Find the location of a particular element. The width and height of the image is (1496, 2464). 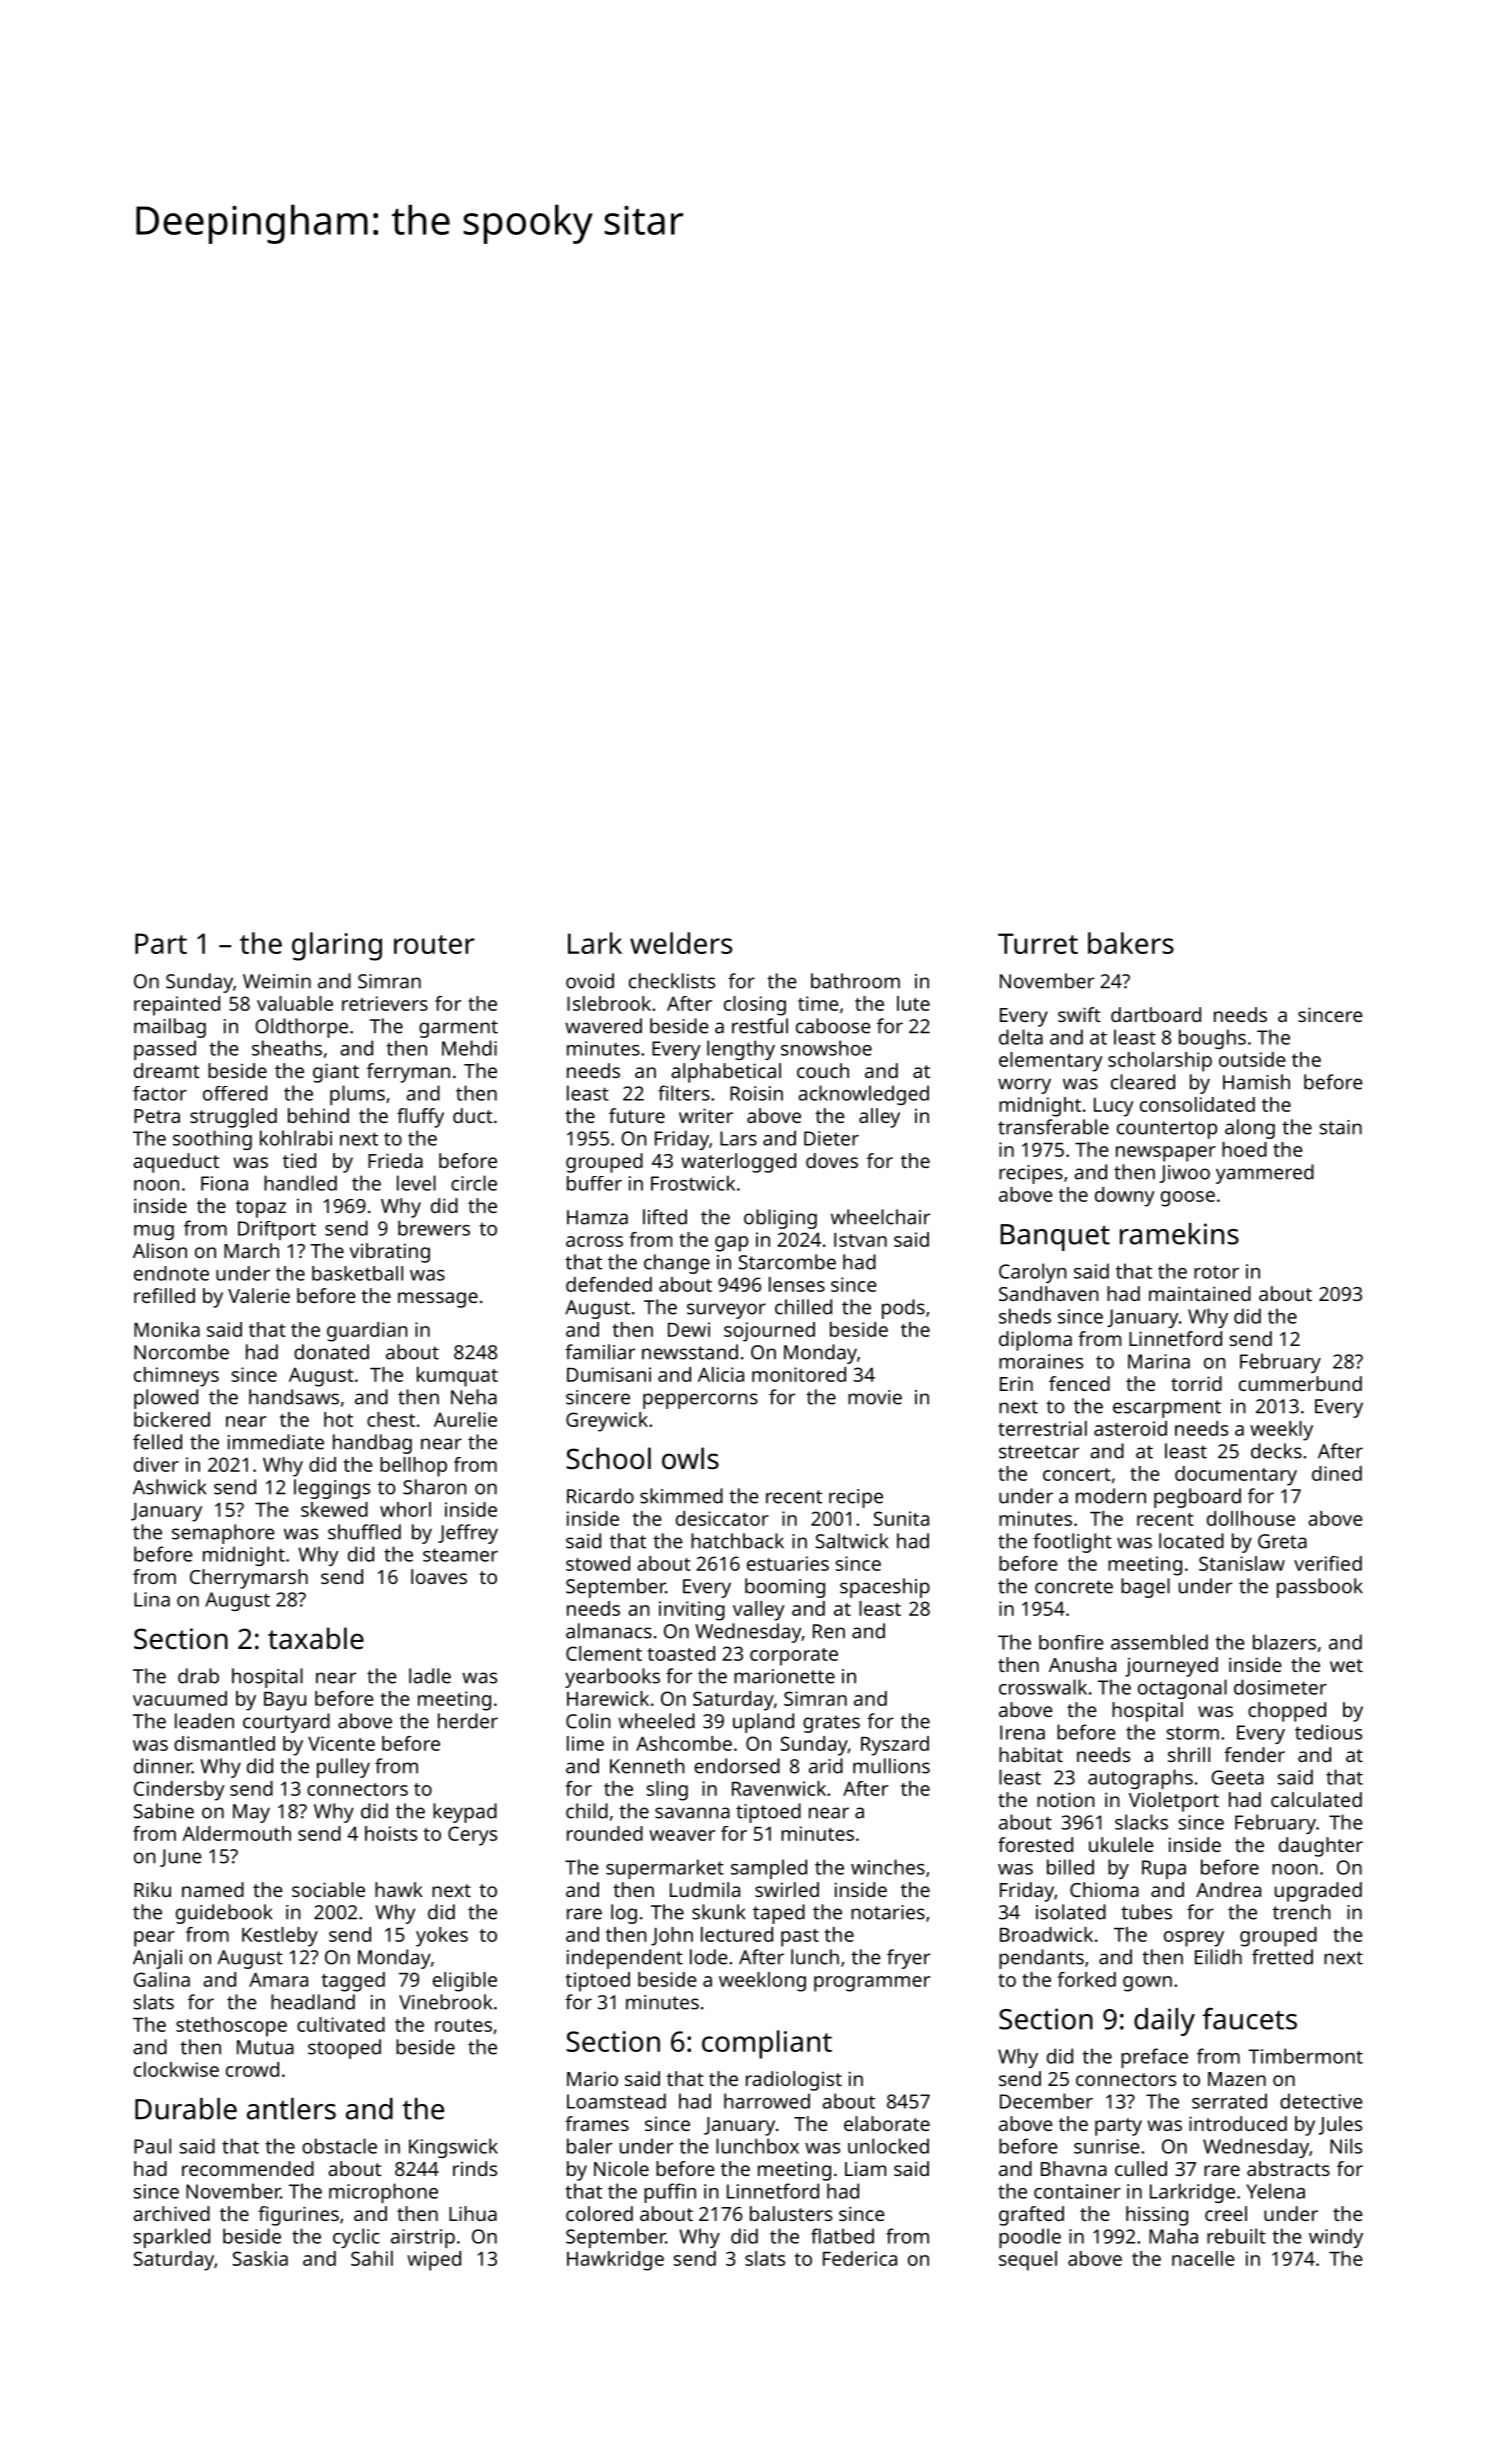

wiped is located at coordinates (434, 2261).
